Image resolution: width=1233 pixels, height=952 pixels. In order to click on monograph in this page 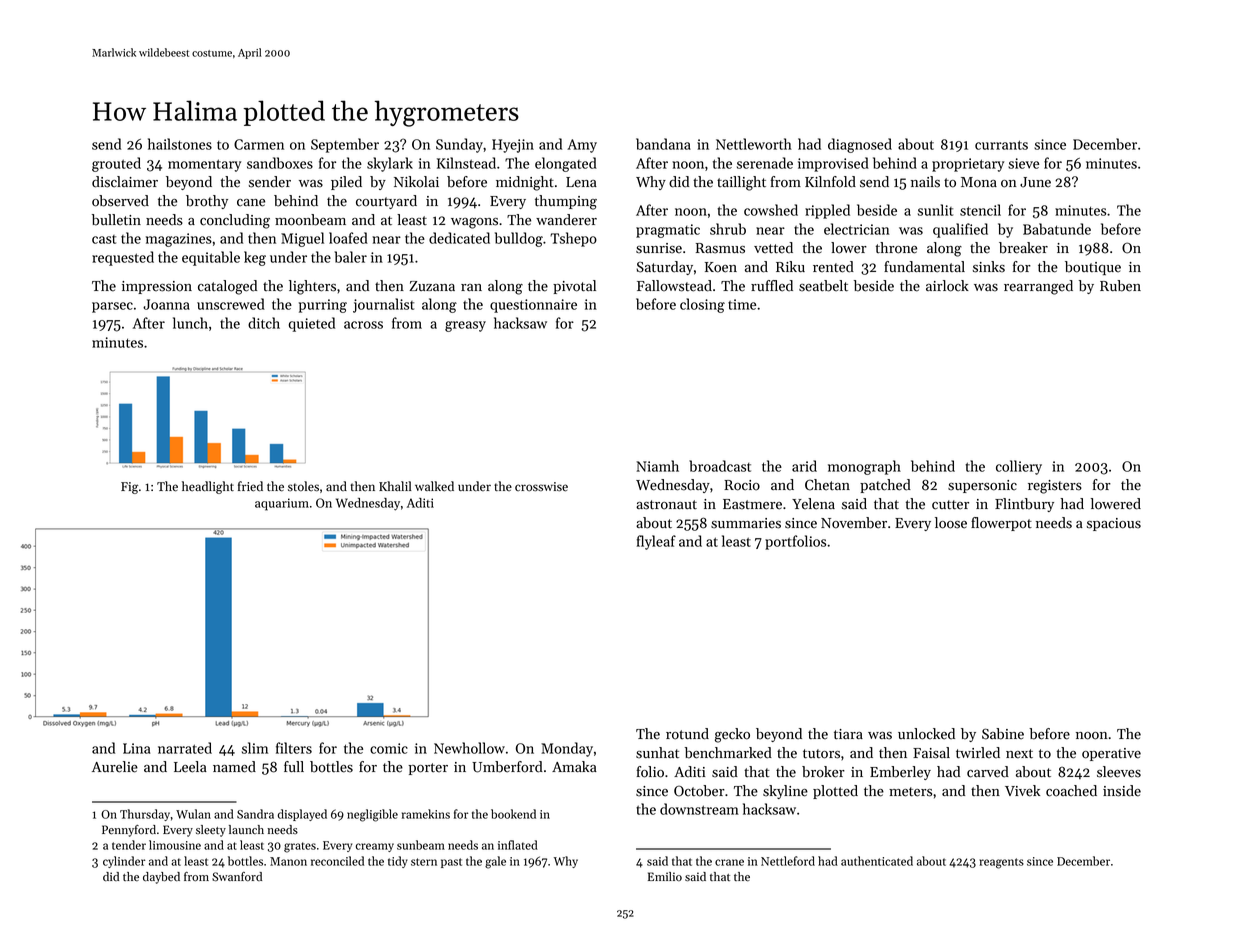, I will do `click(864, 467)`.
